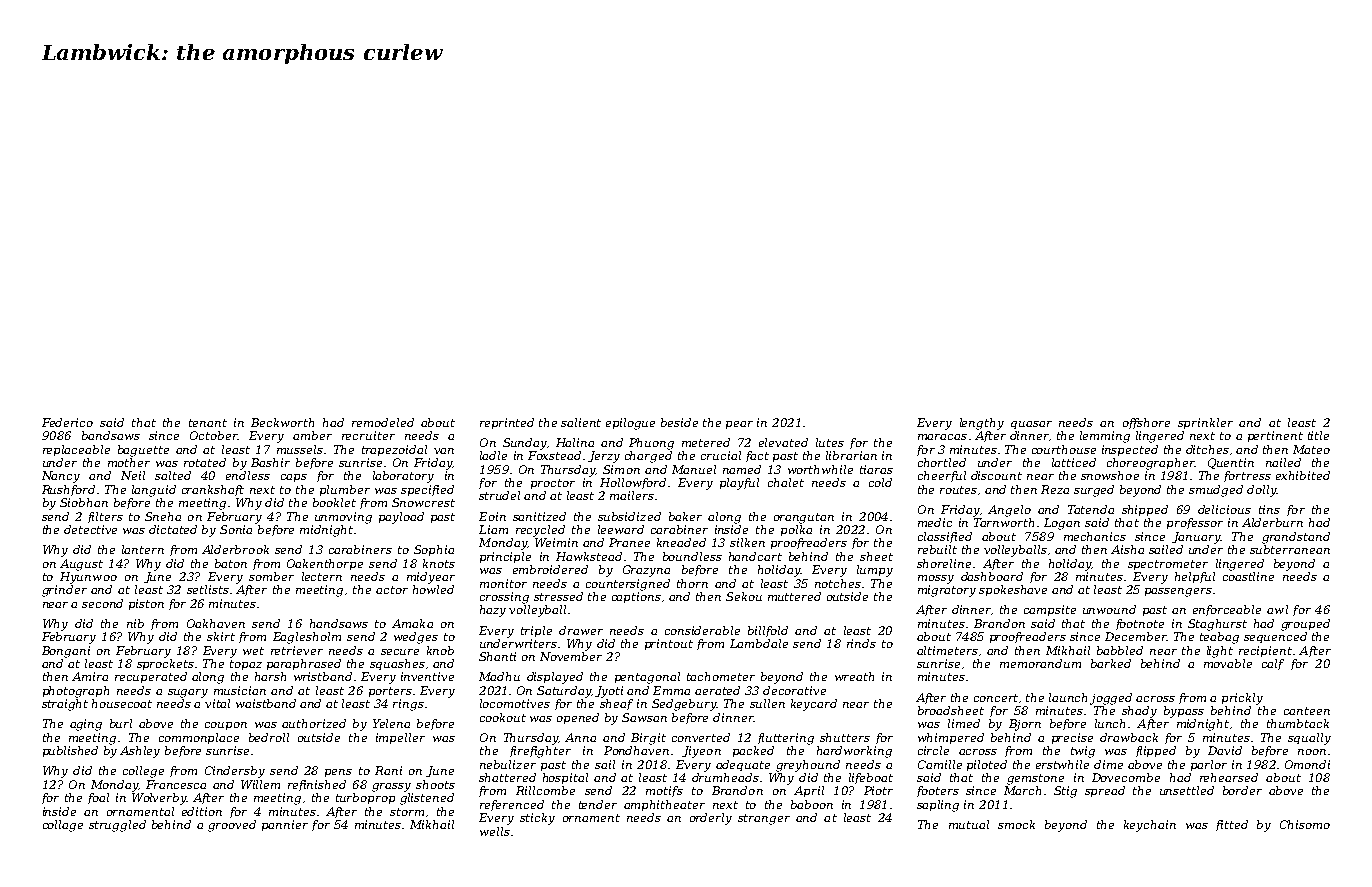  What do you see at coordinates (253, 651) in the screenshot?
I see `wet` at bounding box center [253, 651].
